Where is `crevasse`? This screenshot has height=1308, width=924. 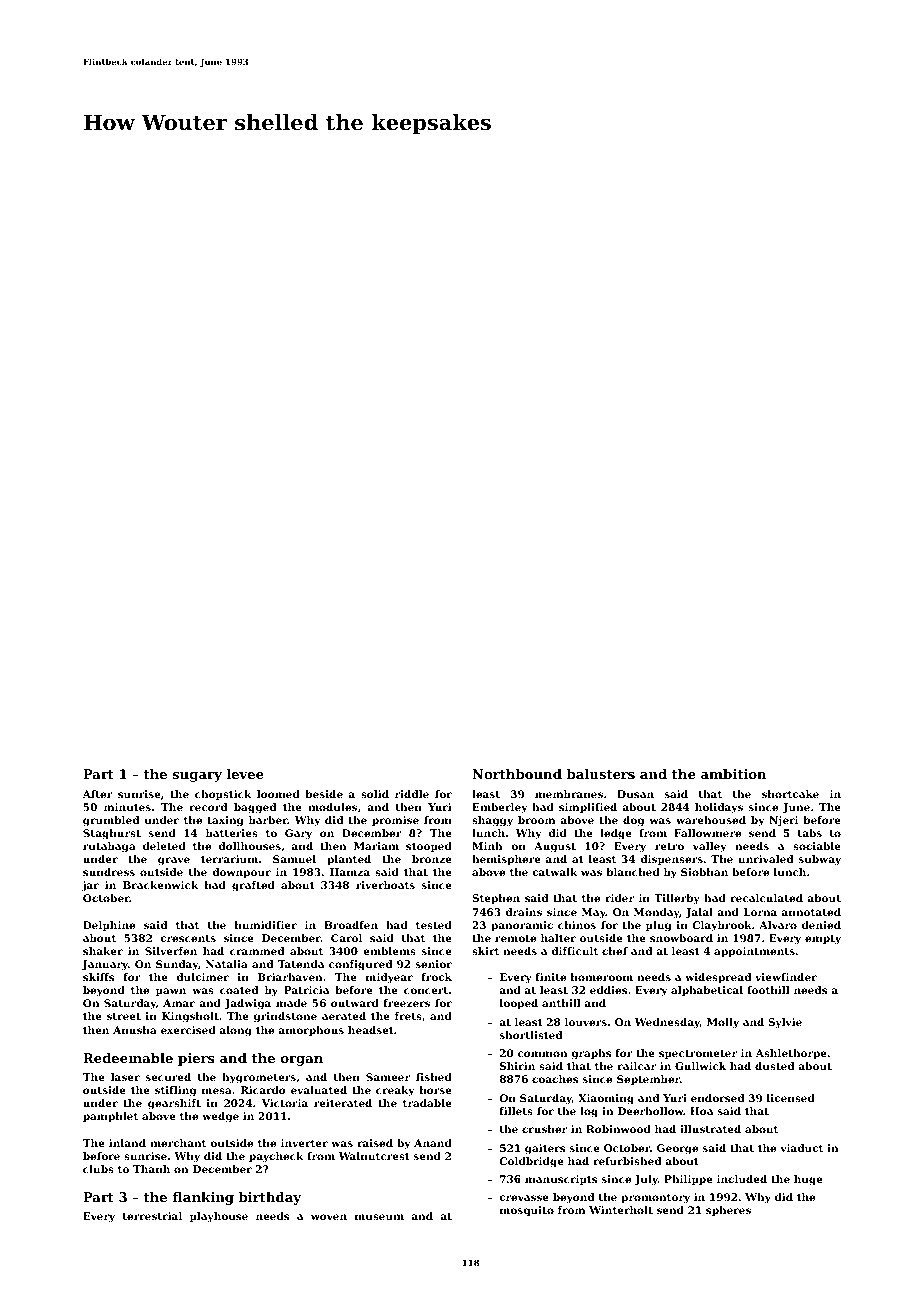 crevasse is located at coordinates (524, 1198).
